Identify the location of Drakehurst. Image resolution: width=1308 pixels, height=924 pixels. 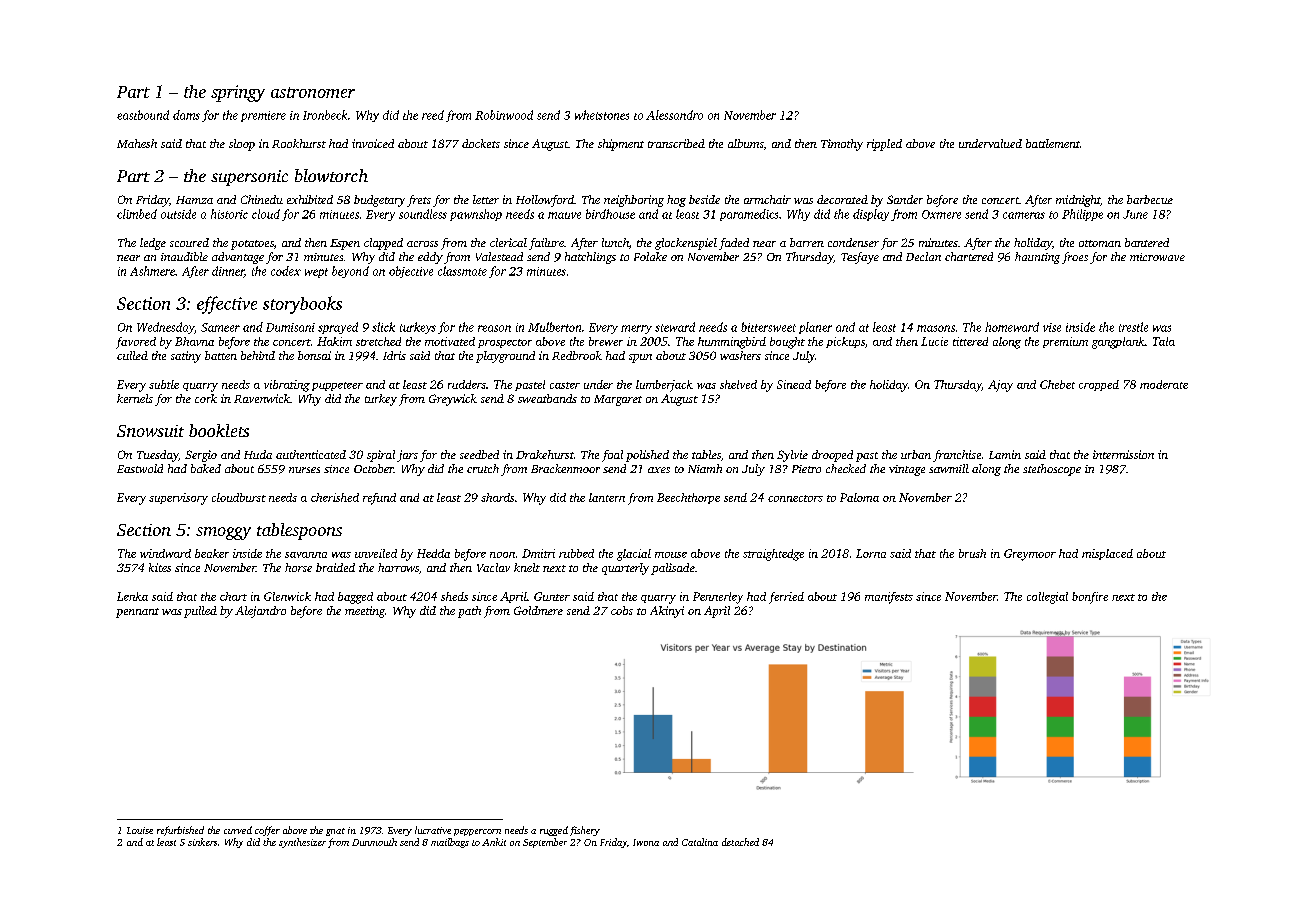
(545, 454).
